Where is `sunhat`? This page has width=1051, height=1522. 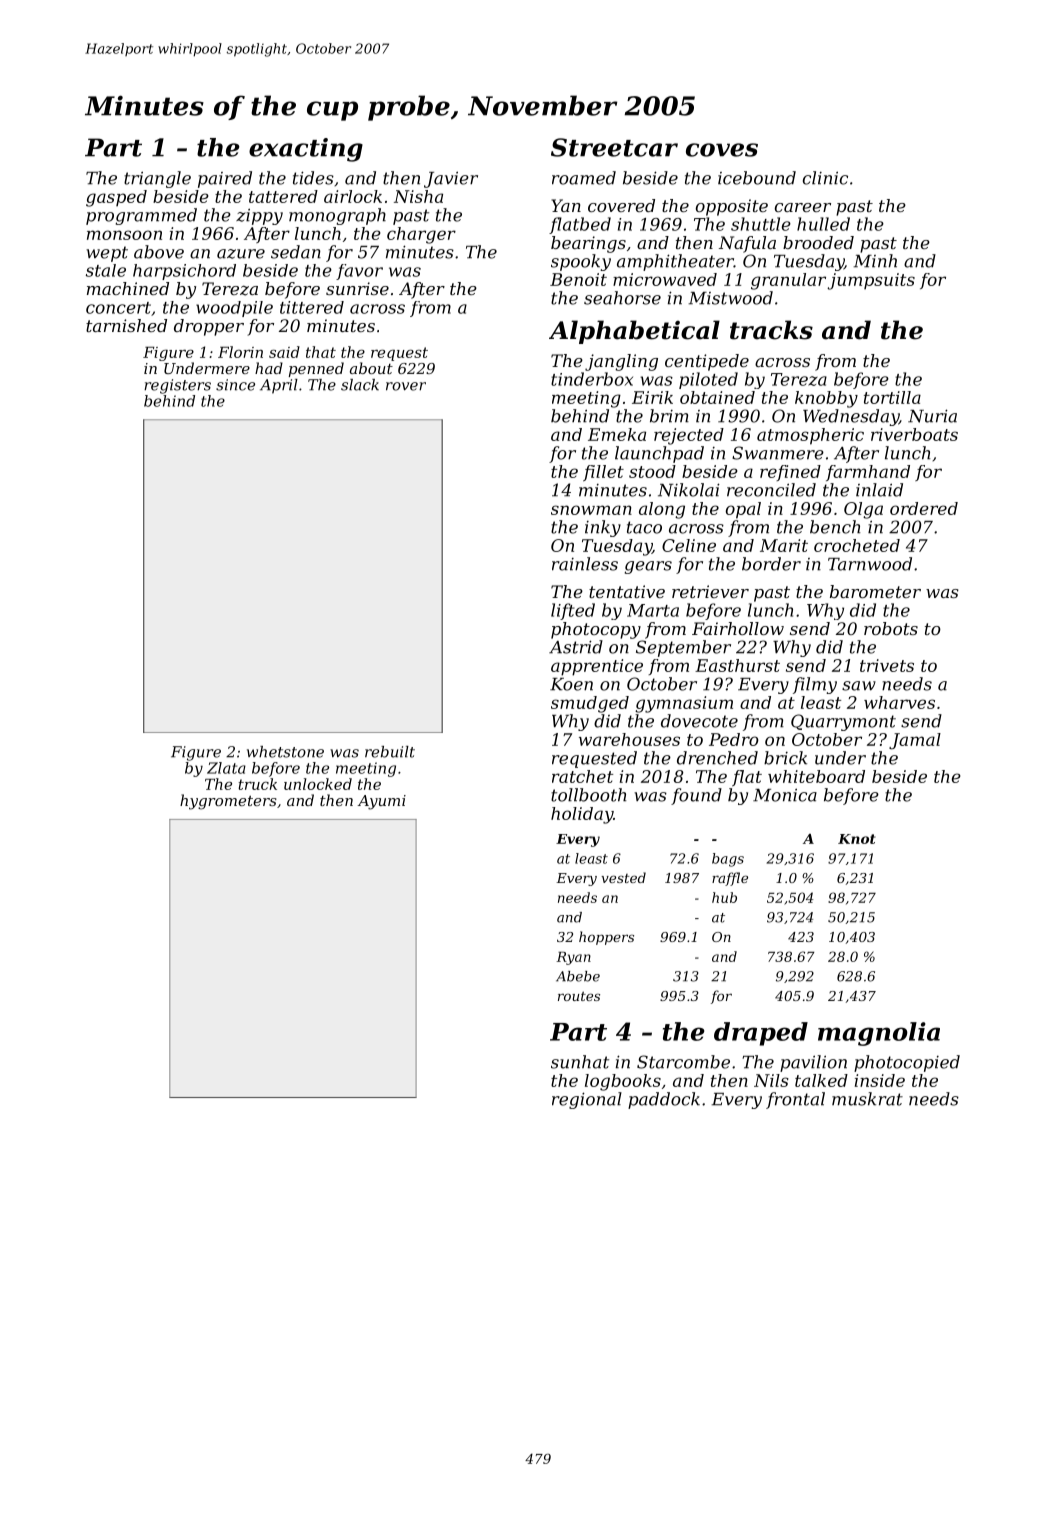 sunhat is located at coordinates (580, 1062).
